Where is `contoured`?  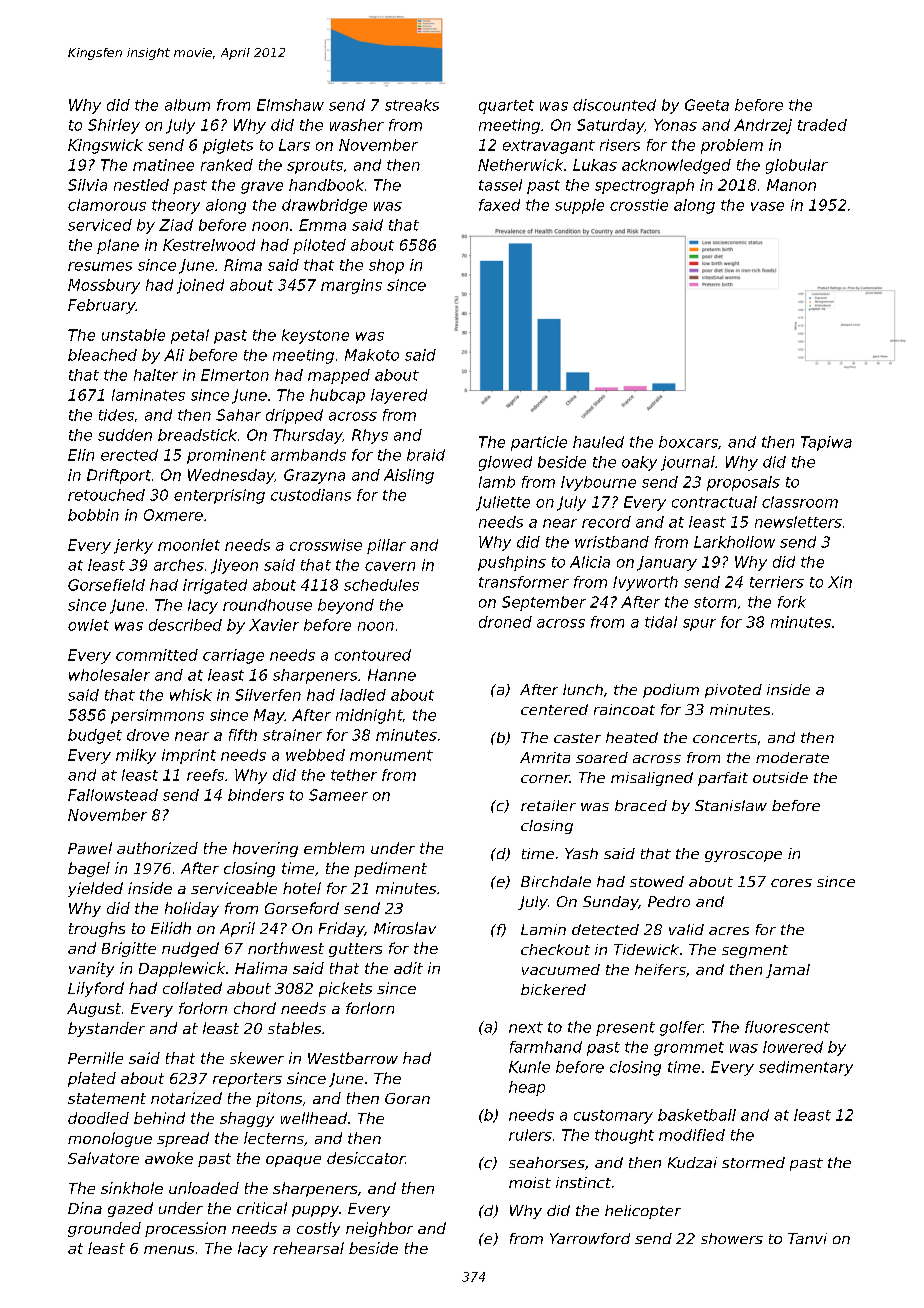
contoured is located at coordinates (373, 655).
